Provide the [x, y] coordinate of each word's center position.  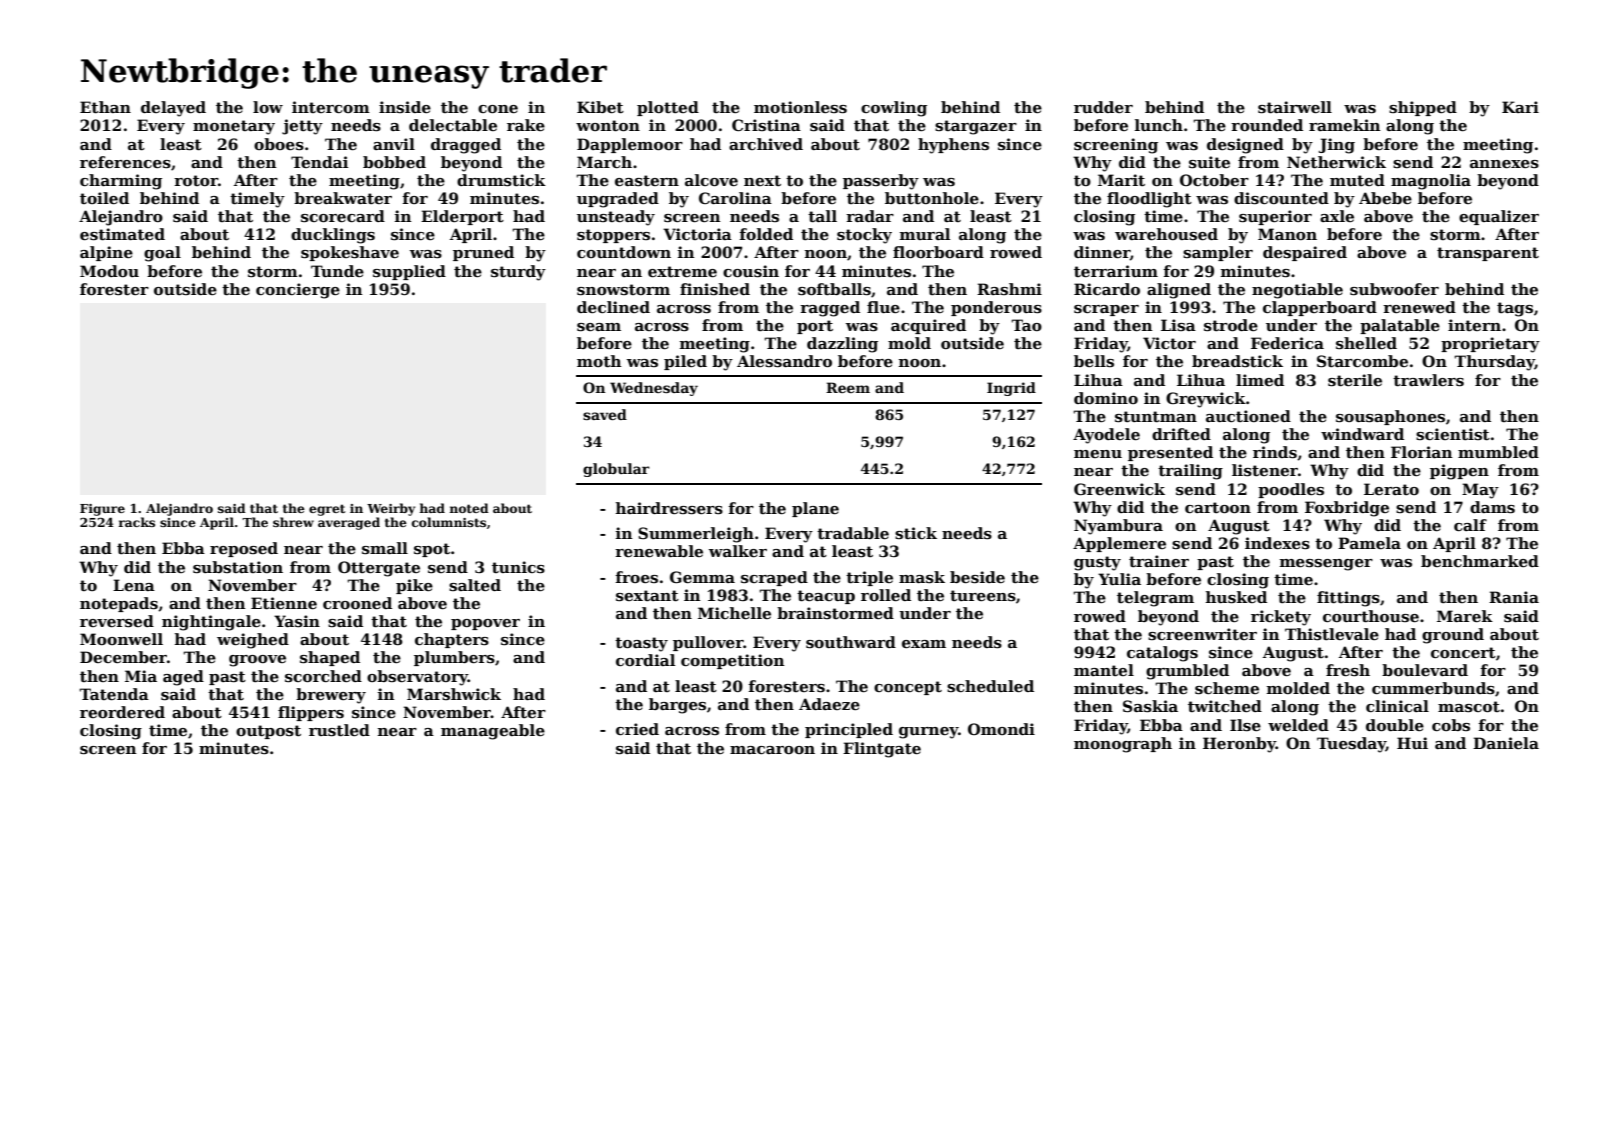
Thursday [1494, 363]
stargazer [976, 127]
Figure [102, 510]
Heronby [1239, 745]
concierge [298, 291]
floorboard [938, 252]
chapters [452, 640]
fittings [1348, 599]
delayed [173, 109]
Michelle [734, 613]
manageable [493, 732]
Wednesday [654, 389]
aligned [1179, 291]
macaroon [772, 750]
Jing [1337, 146]
